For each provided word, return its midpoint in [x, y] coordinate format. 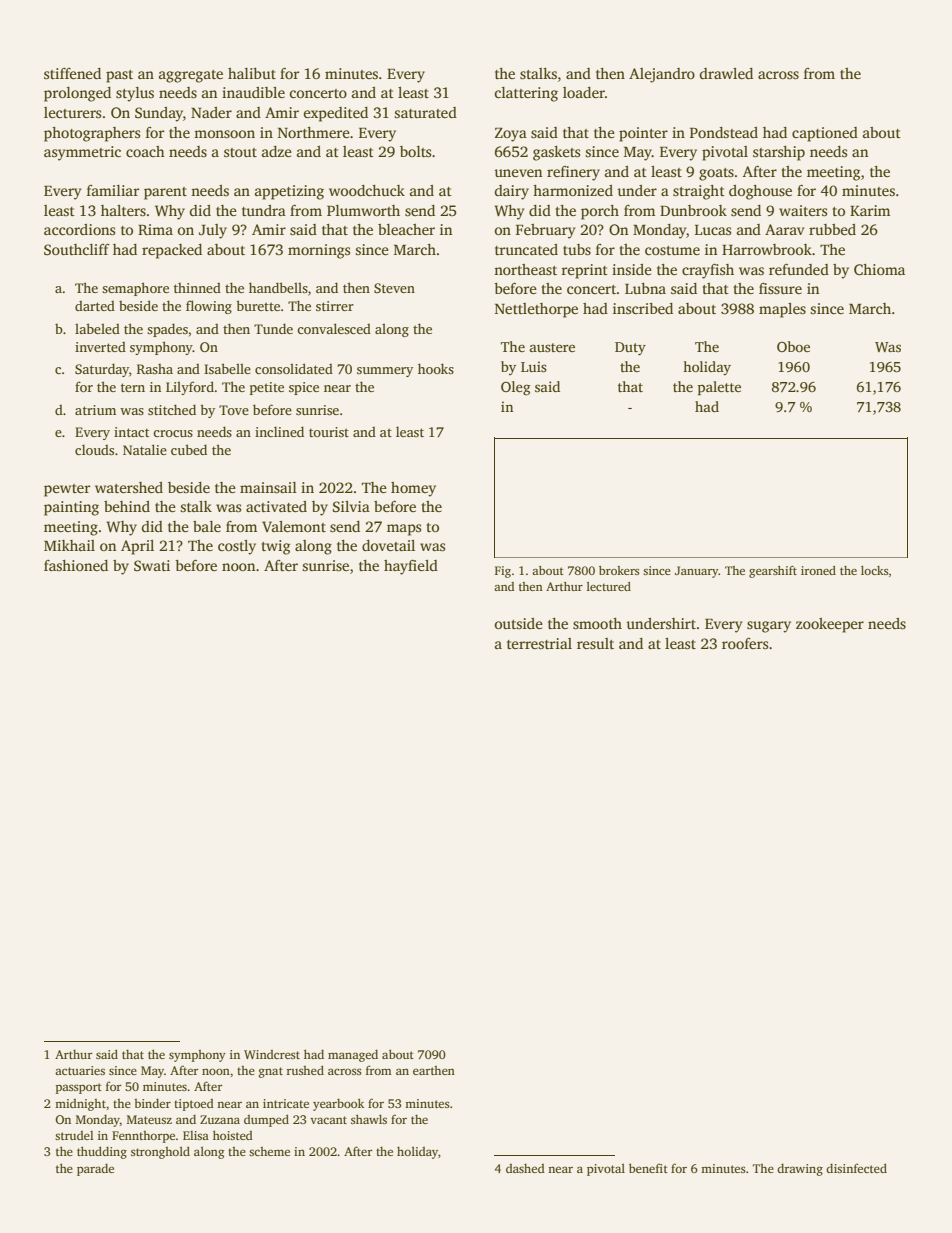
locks [875, 570]
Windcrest [272, 1054]
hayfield [411, 567]
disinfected [856, 1168]
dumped [266, 1120]
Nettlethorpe [536, 310]
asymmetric [82, 153]
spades [167, 330]
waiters [803, 210]
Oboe [793, 346]
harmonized [573, 190]
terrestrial [539, 643]
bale [207, 526]
